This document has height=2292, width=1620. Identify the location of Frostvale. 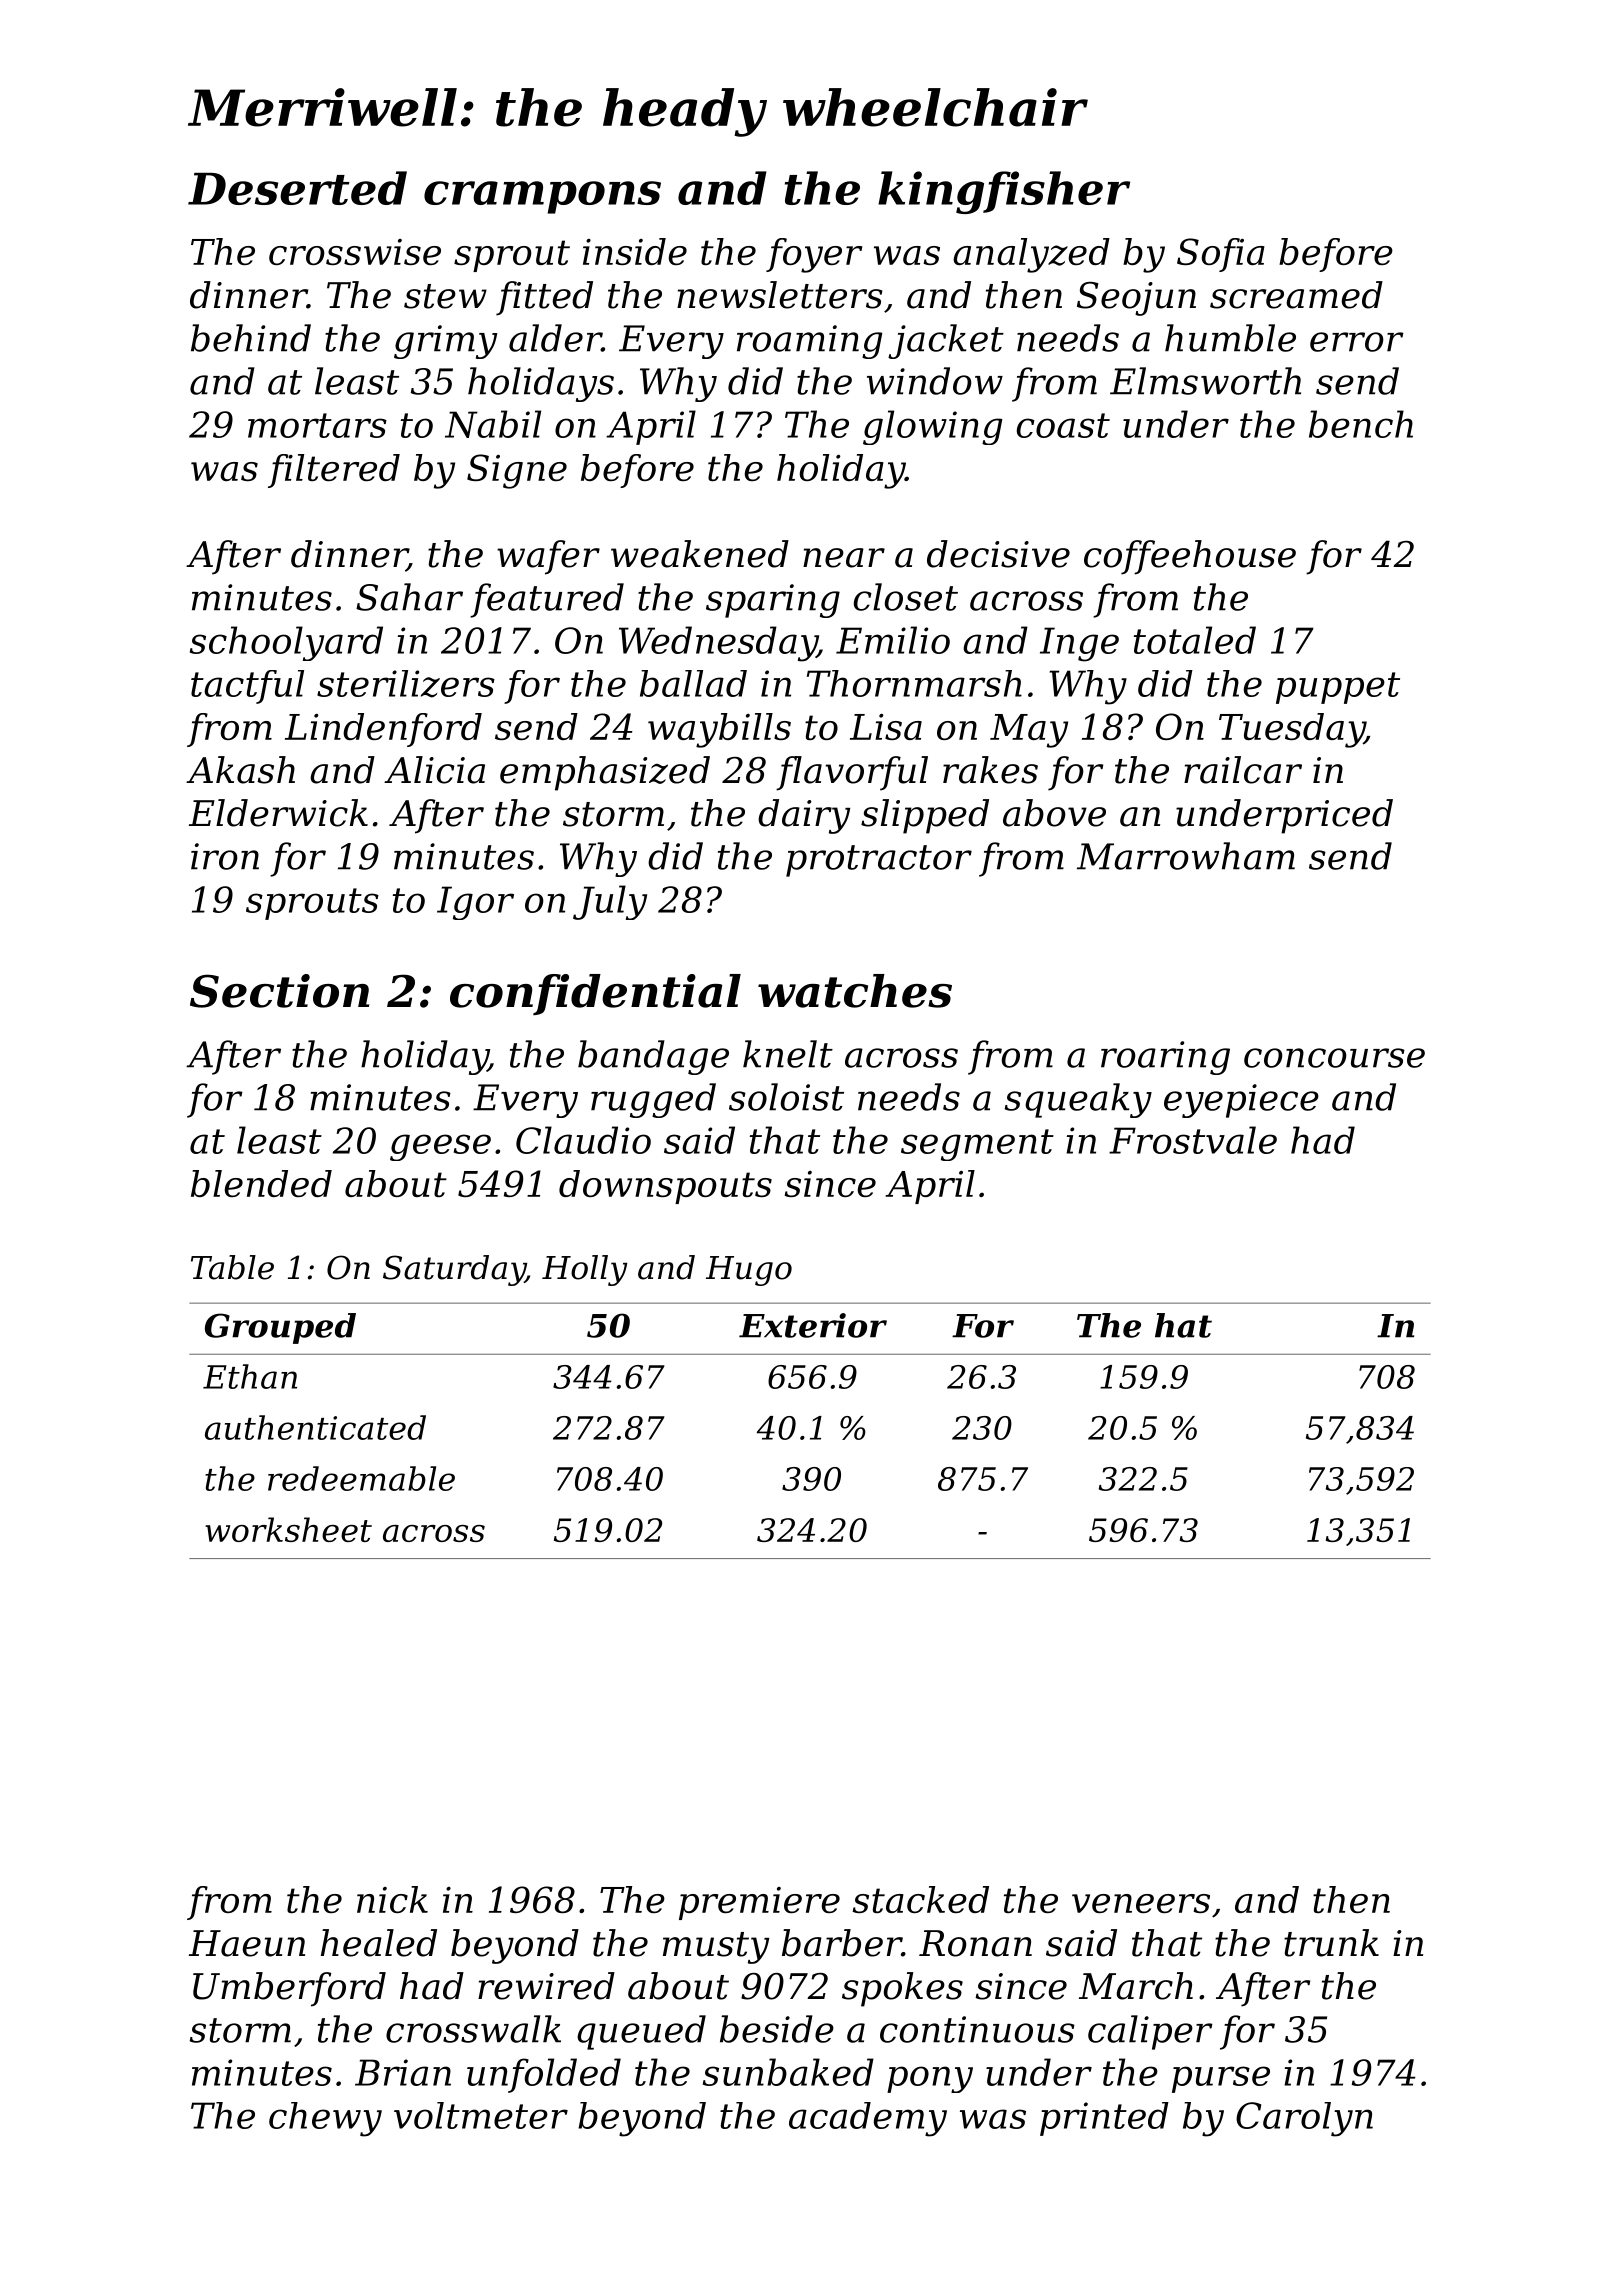
(1193, 1140).
